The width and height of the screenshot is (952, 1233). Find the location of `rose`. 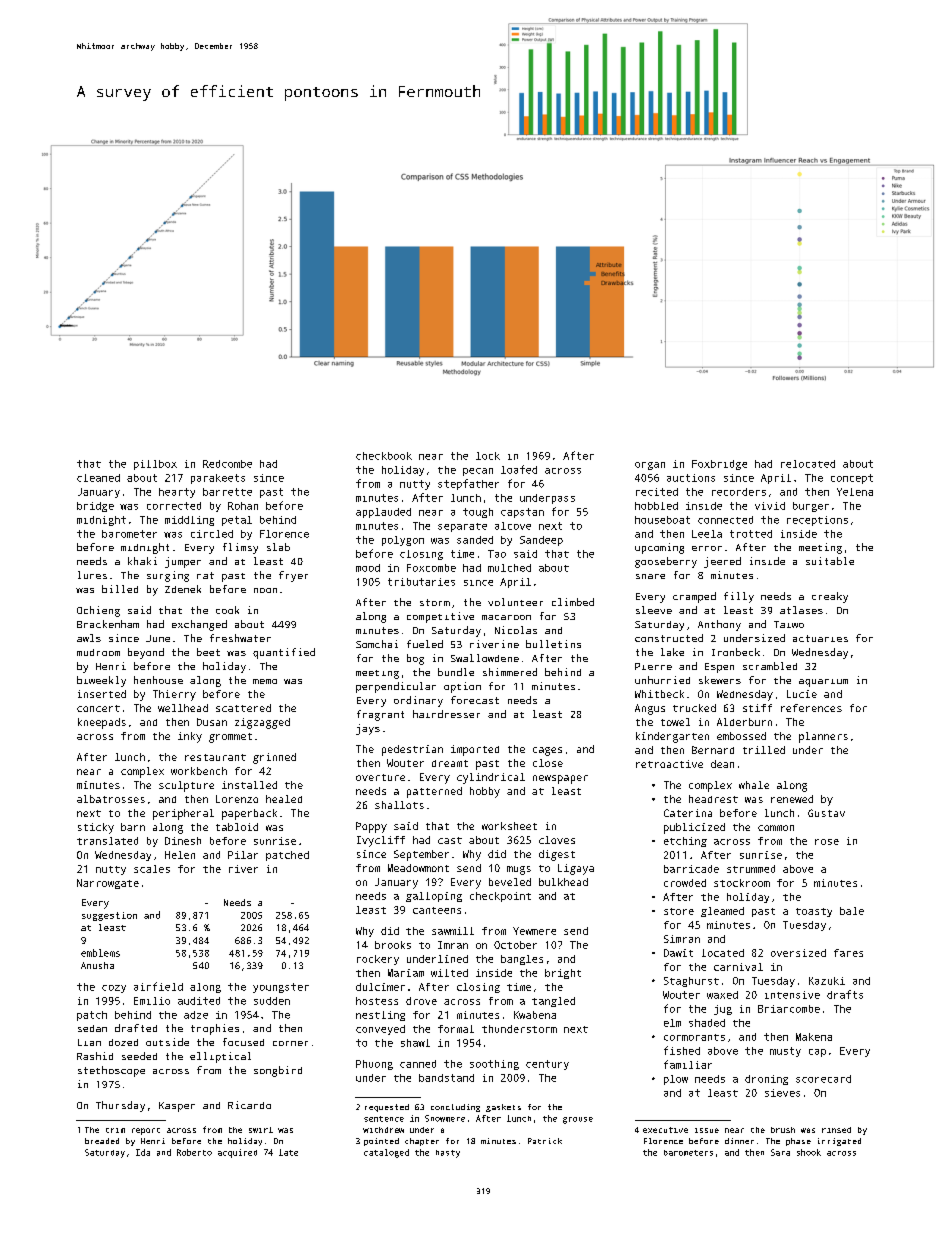

rose is located at coordinates (827, 842).
